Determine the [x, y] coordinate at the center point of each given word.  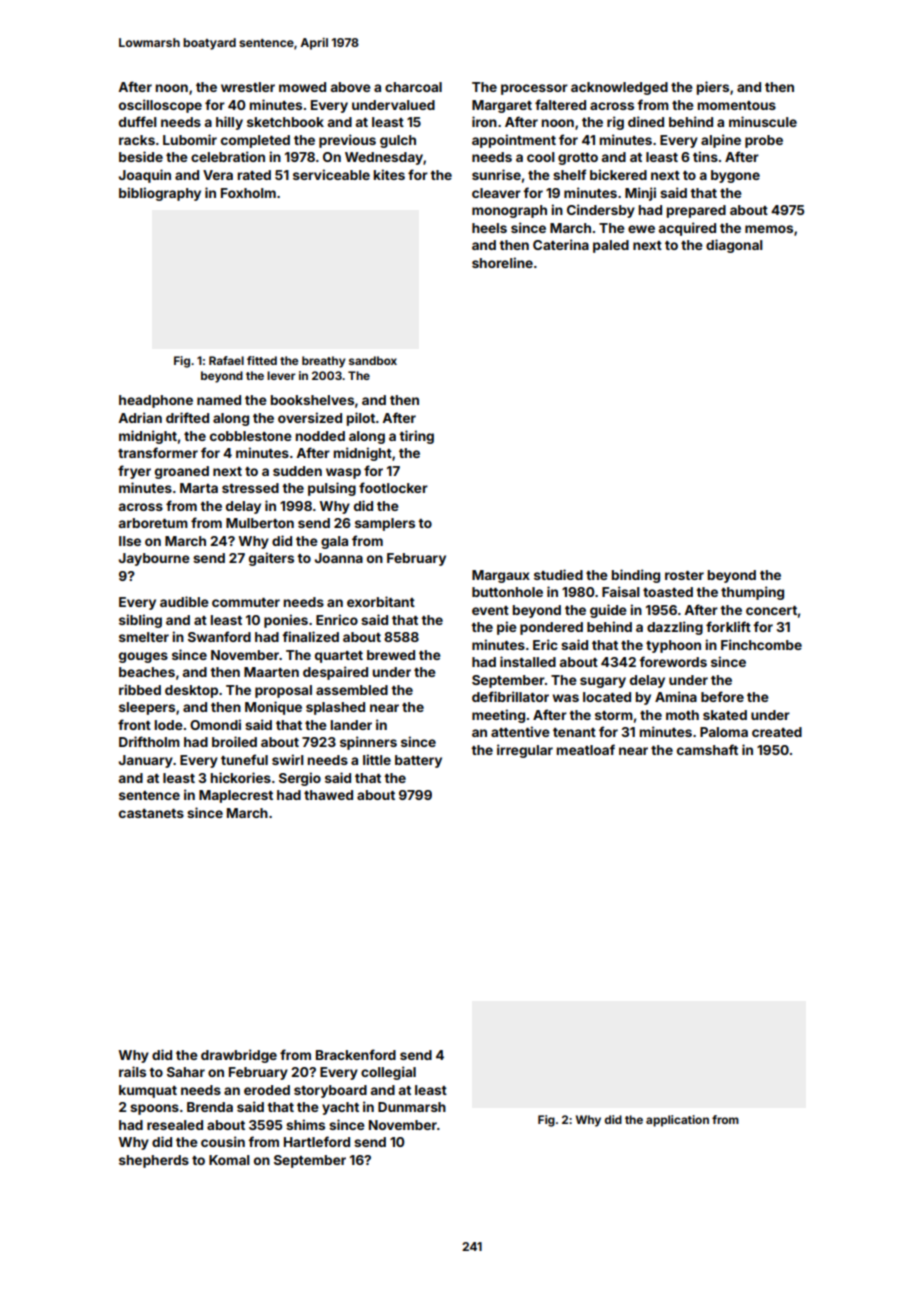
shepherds [154, 1161]
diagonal [734, 246]
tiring [416, 437]
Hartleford [317, 1141]
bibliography [160, 194]
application [677, 1121]
